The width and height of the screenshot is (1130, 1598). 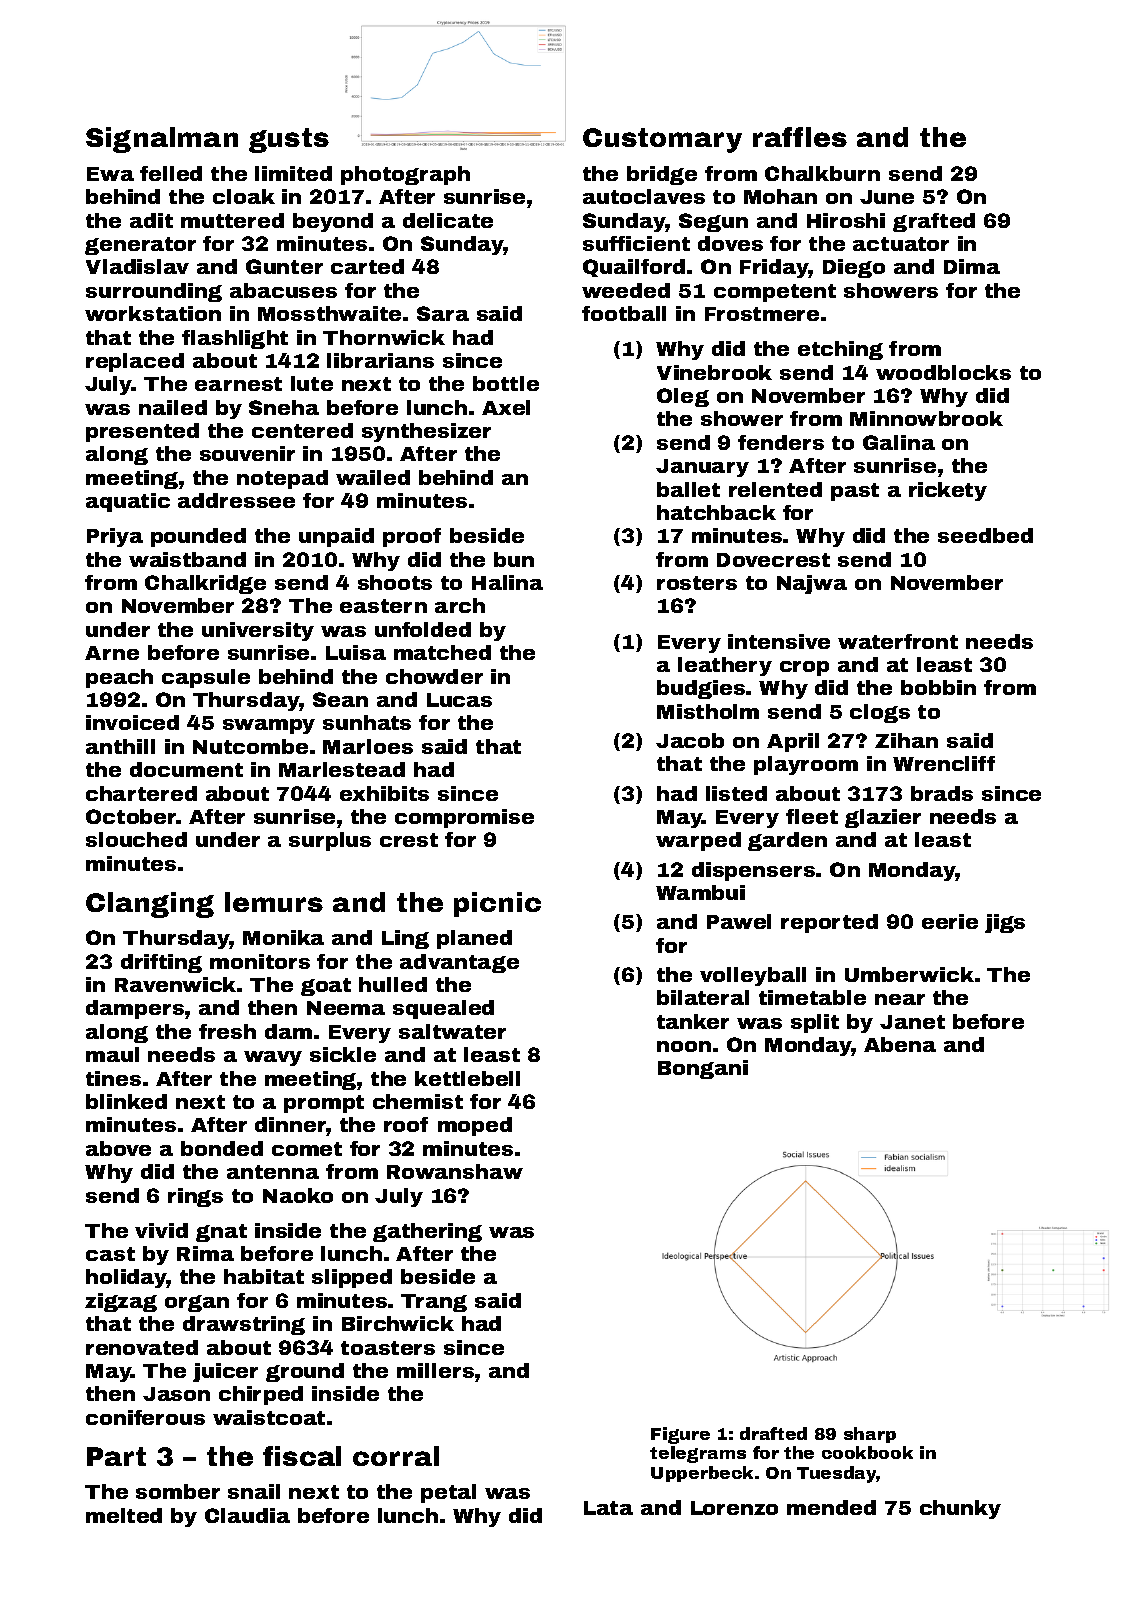 What do you see at coordinates (972, 266) in the screenshot?
I see `Dima` at bounding box center [972, 266].
